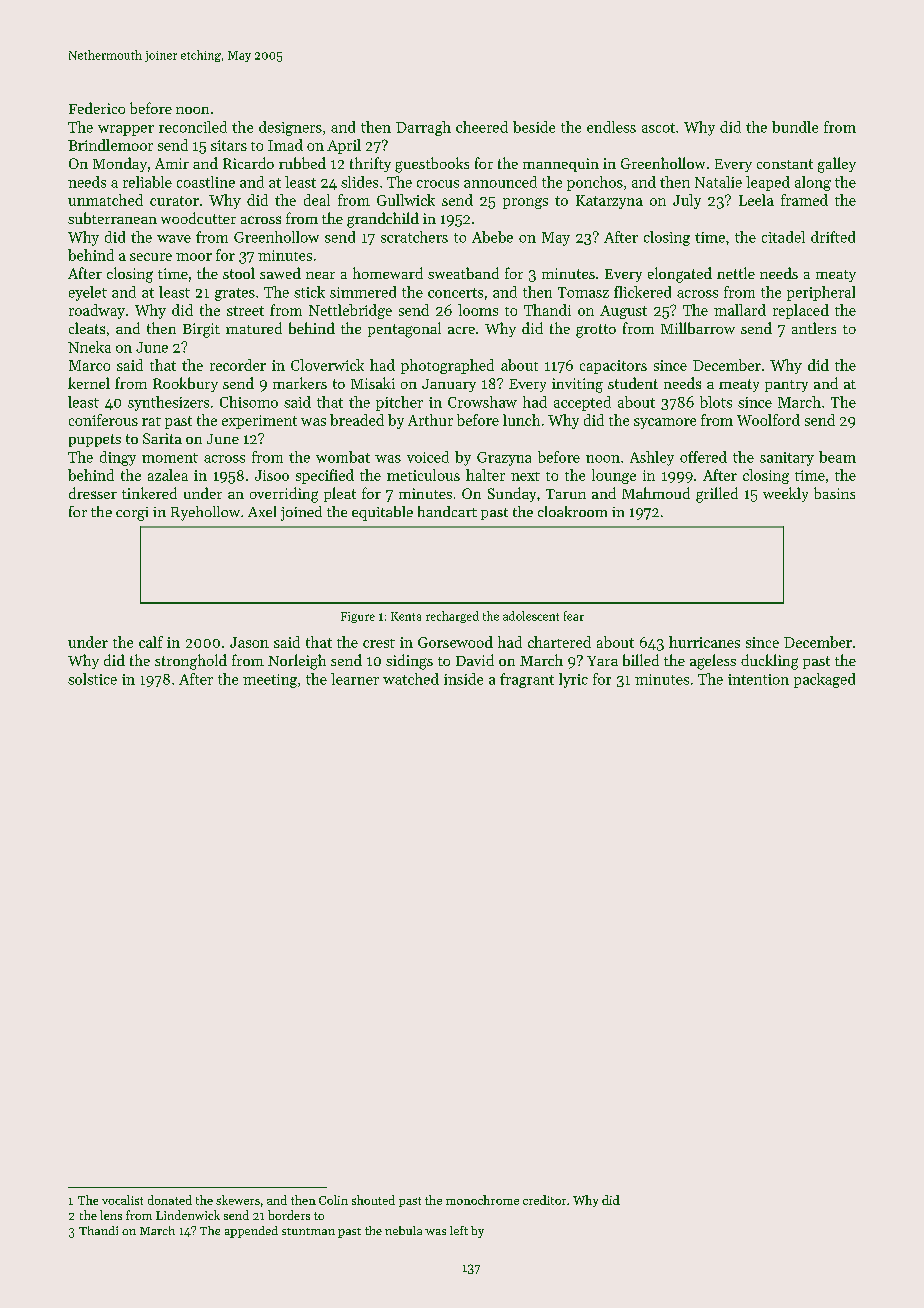  Describe the element at coordinates (573, 680) in the screenshot. I see `lyric` at that location.
